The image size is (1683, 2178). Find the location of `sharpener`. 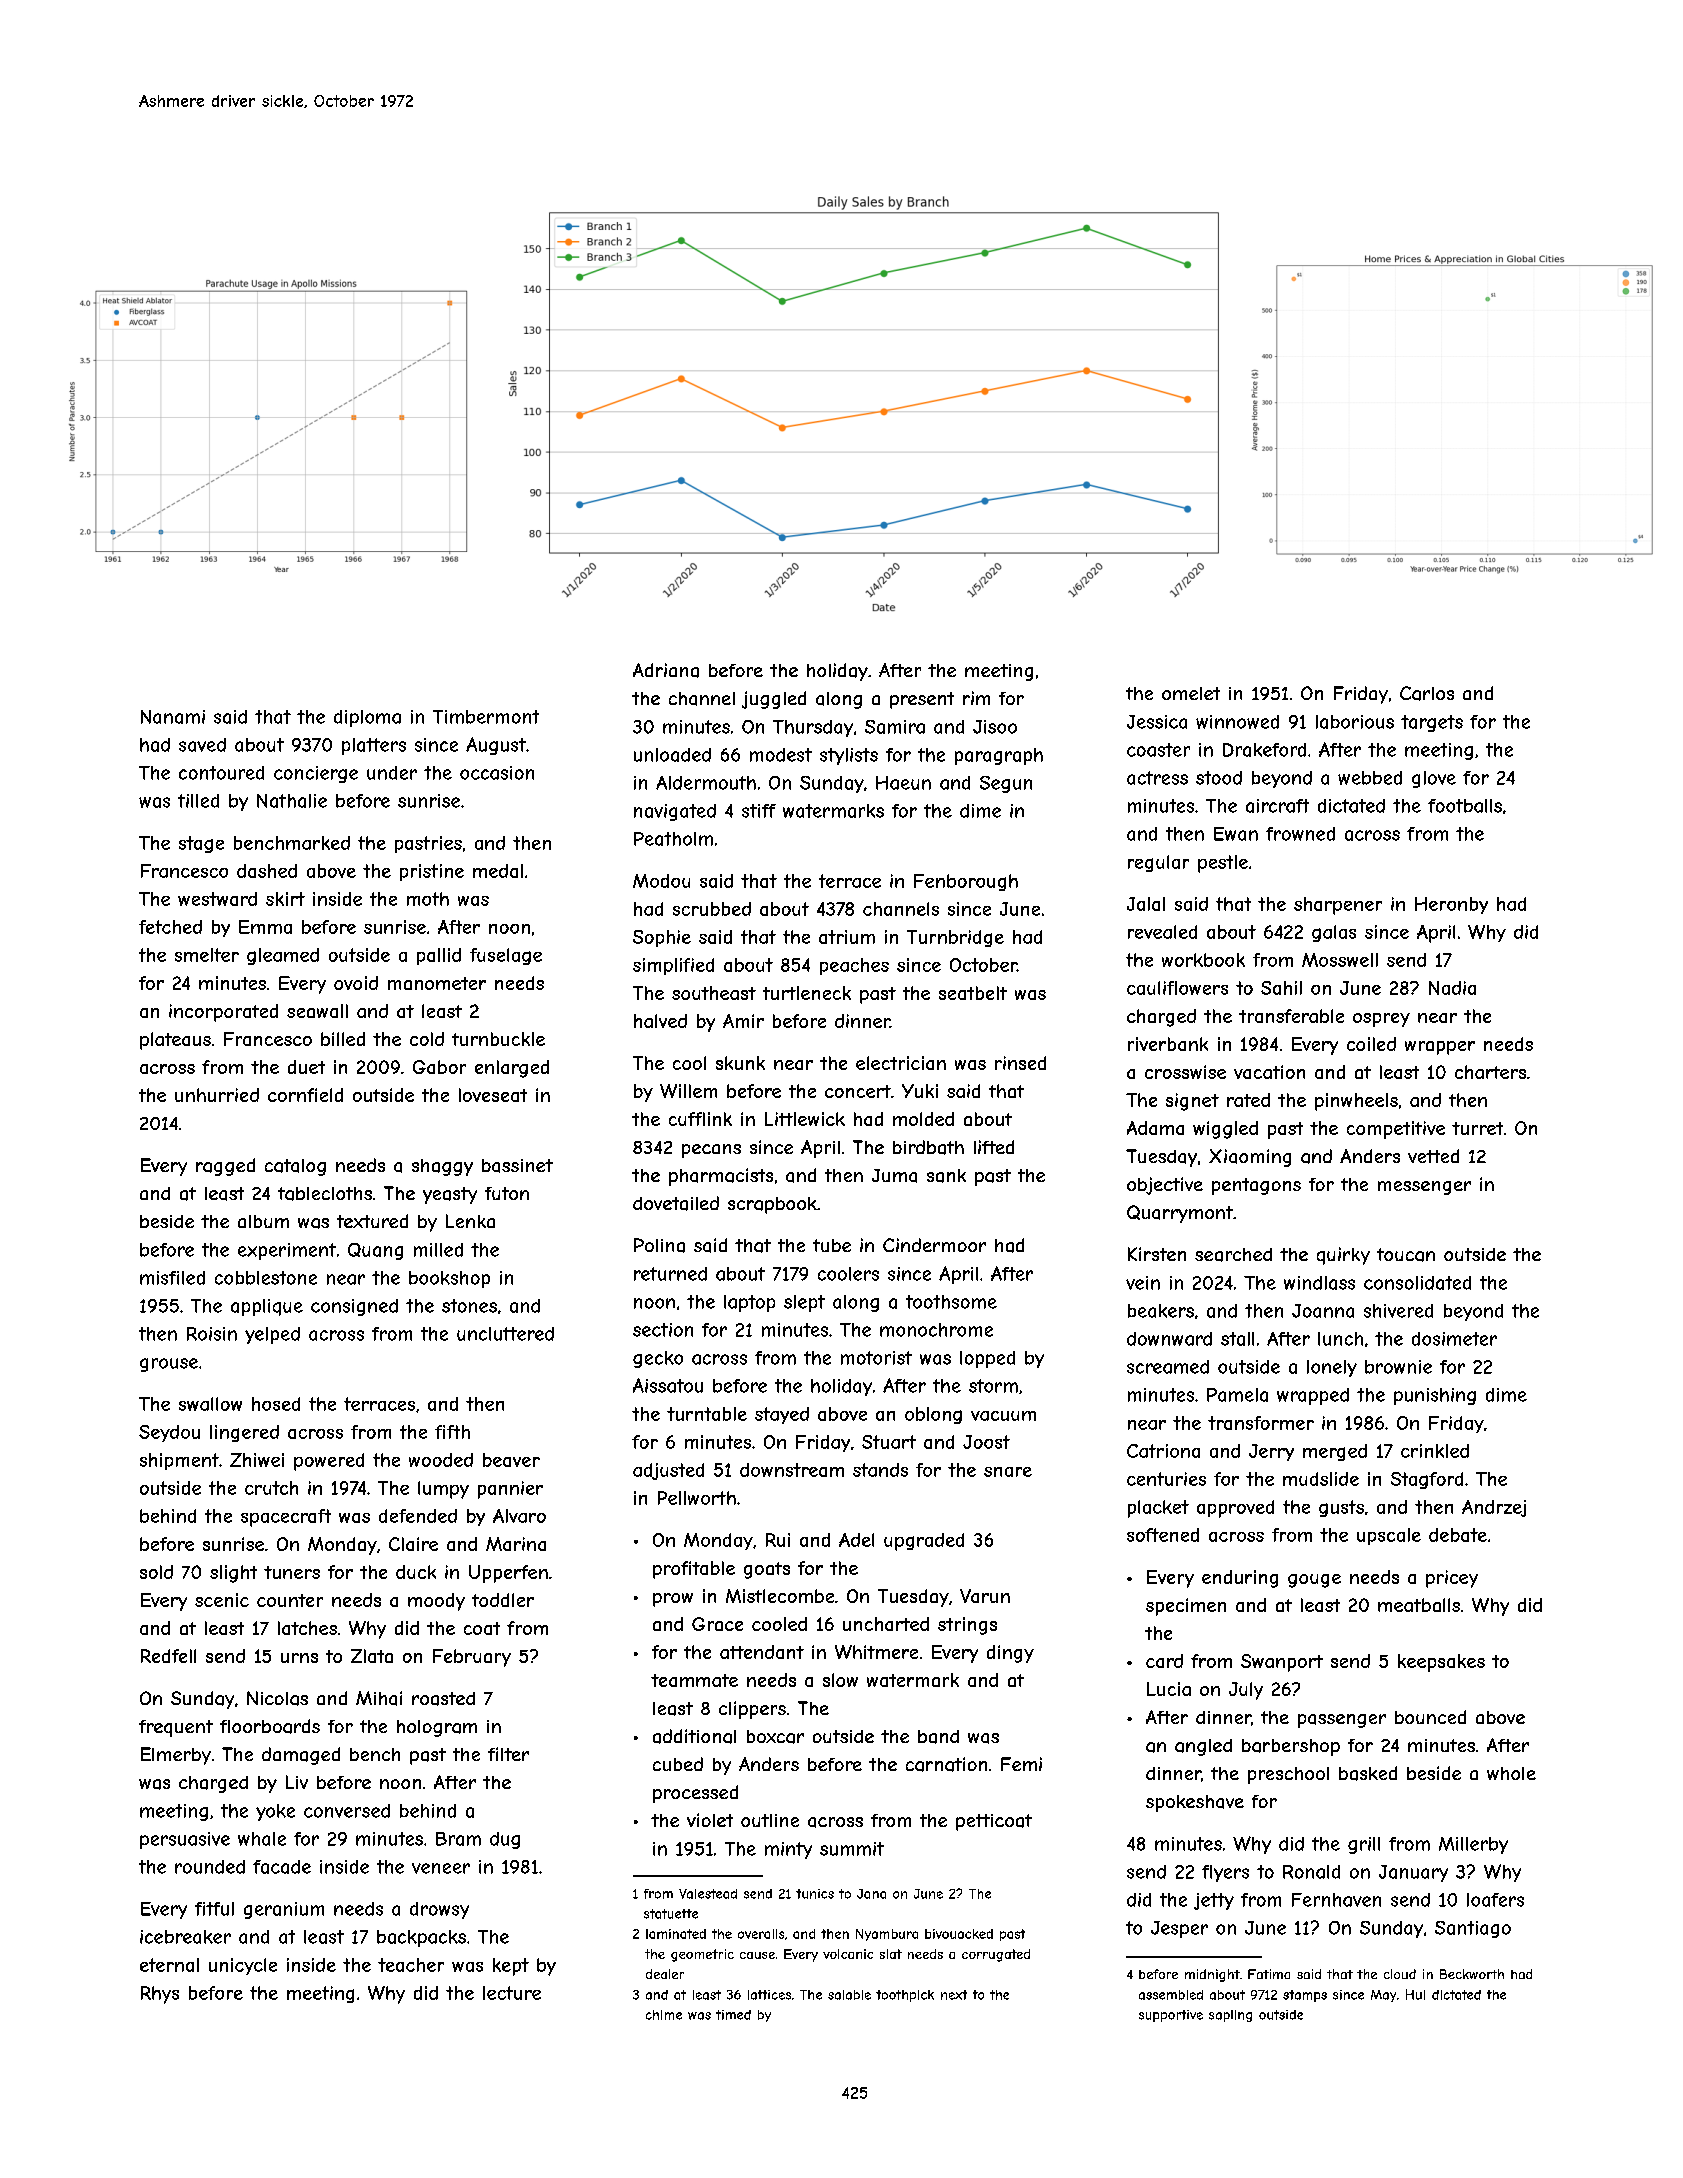

sharpener is located at coordinates (1338, 906).
